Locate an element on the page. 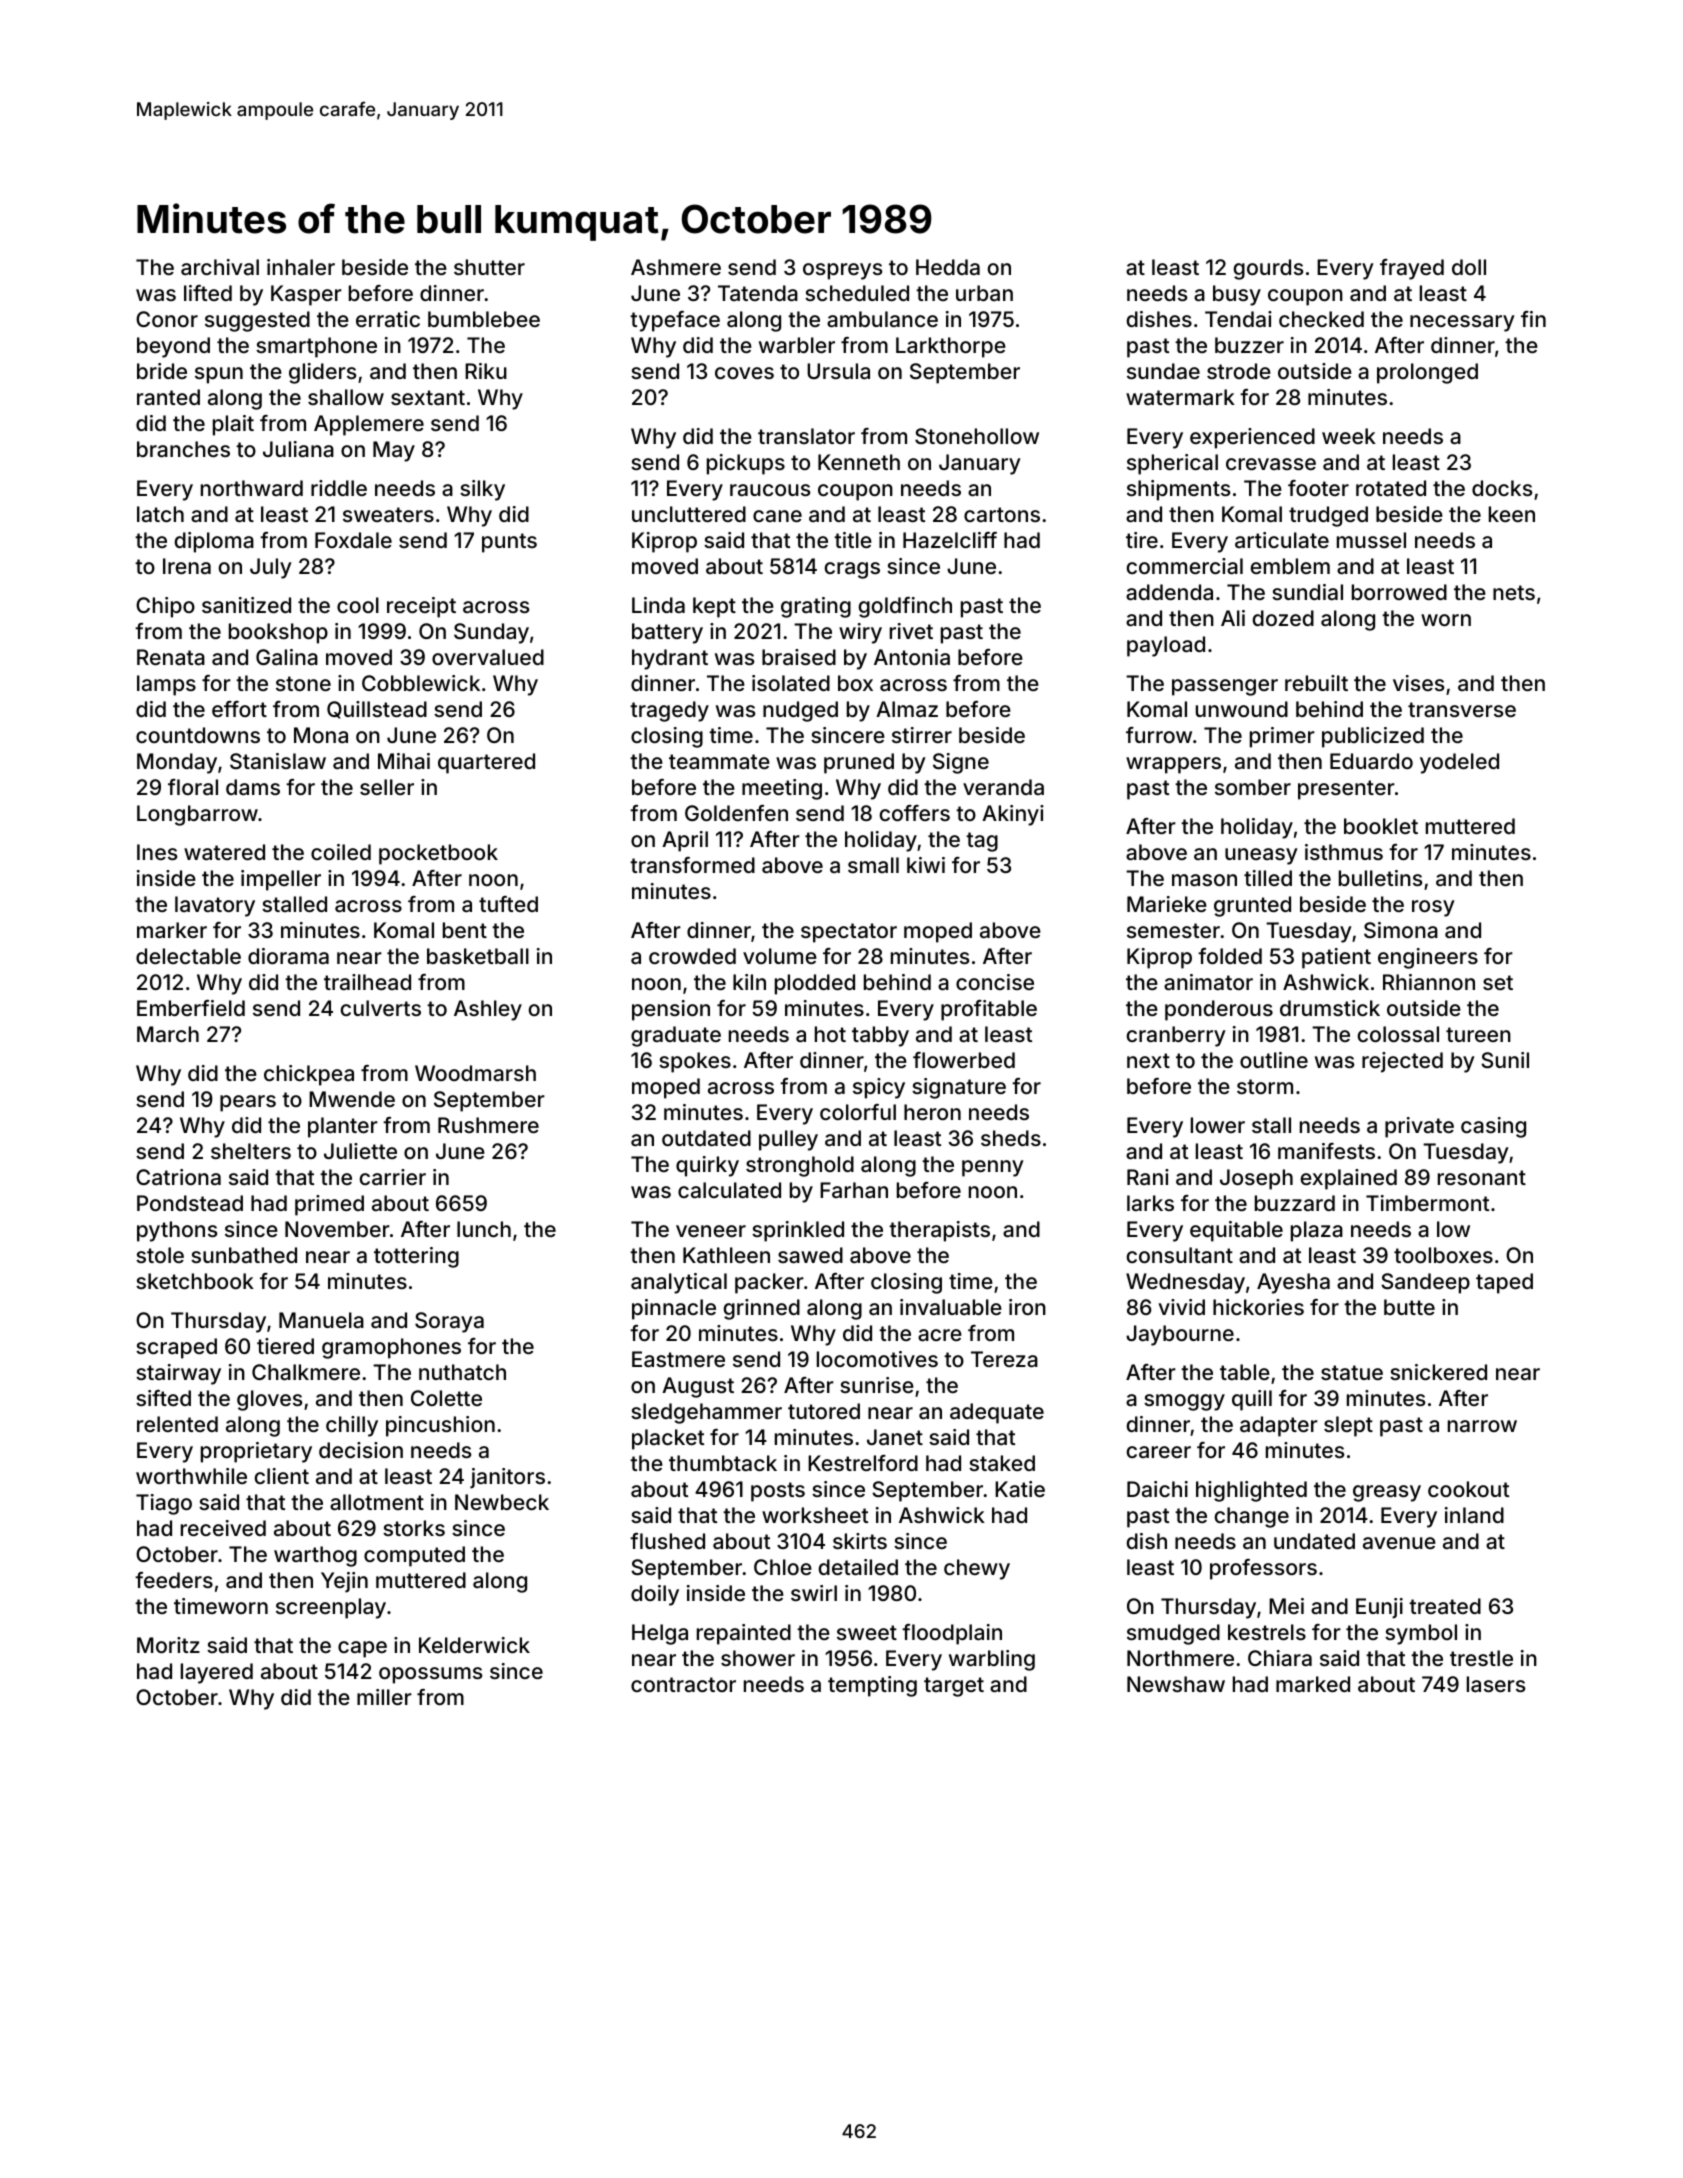 The image size is (1683, 2178). layered is located at coordinates (217, 1673).
